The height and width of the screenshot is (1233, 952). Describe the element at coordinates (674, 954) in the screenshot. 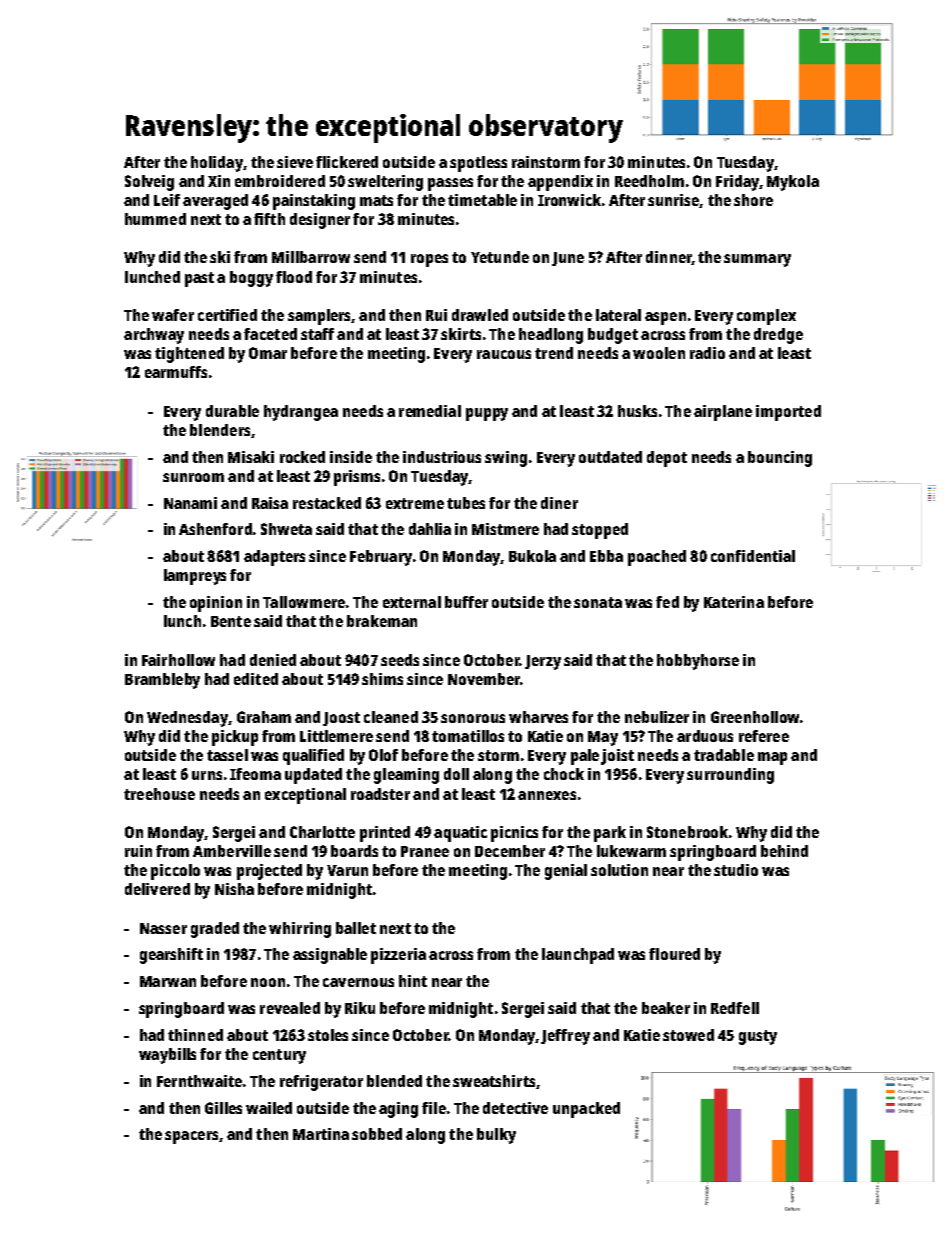

I see `floured` at that location.
